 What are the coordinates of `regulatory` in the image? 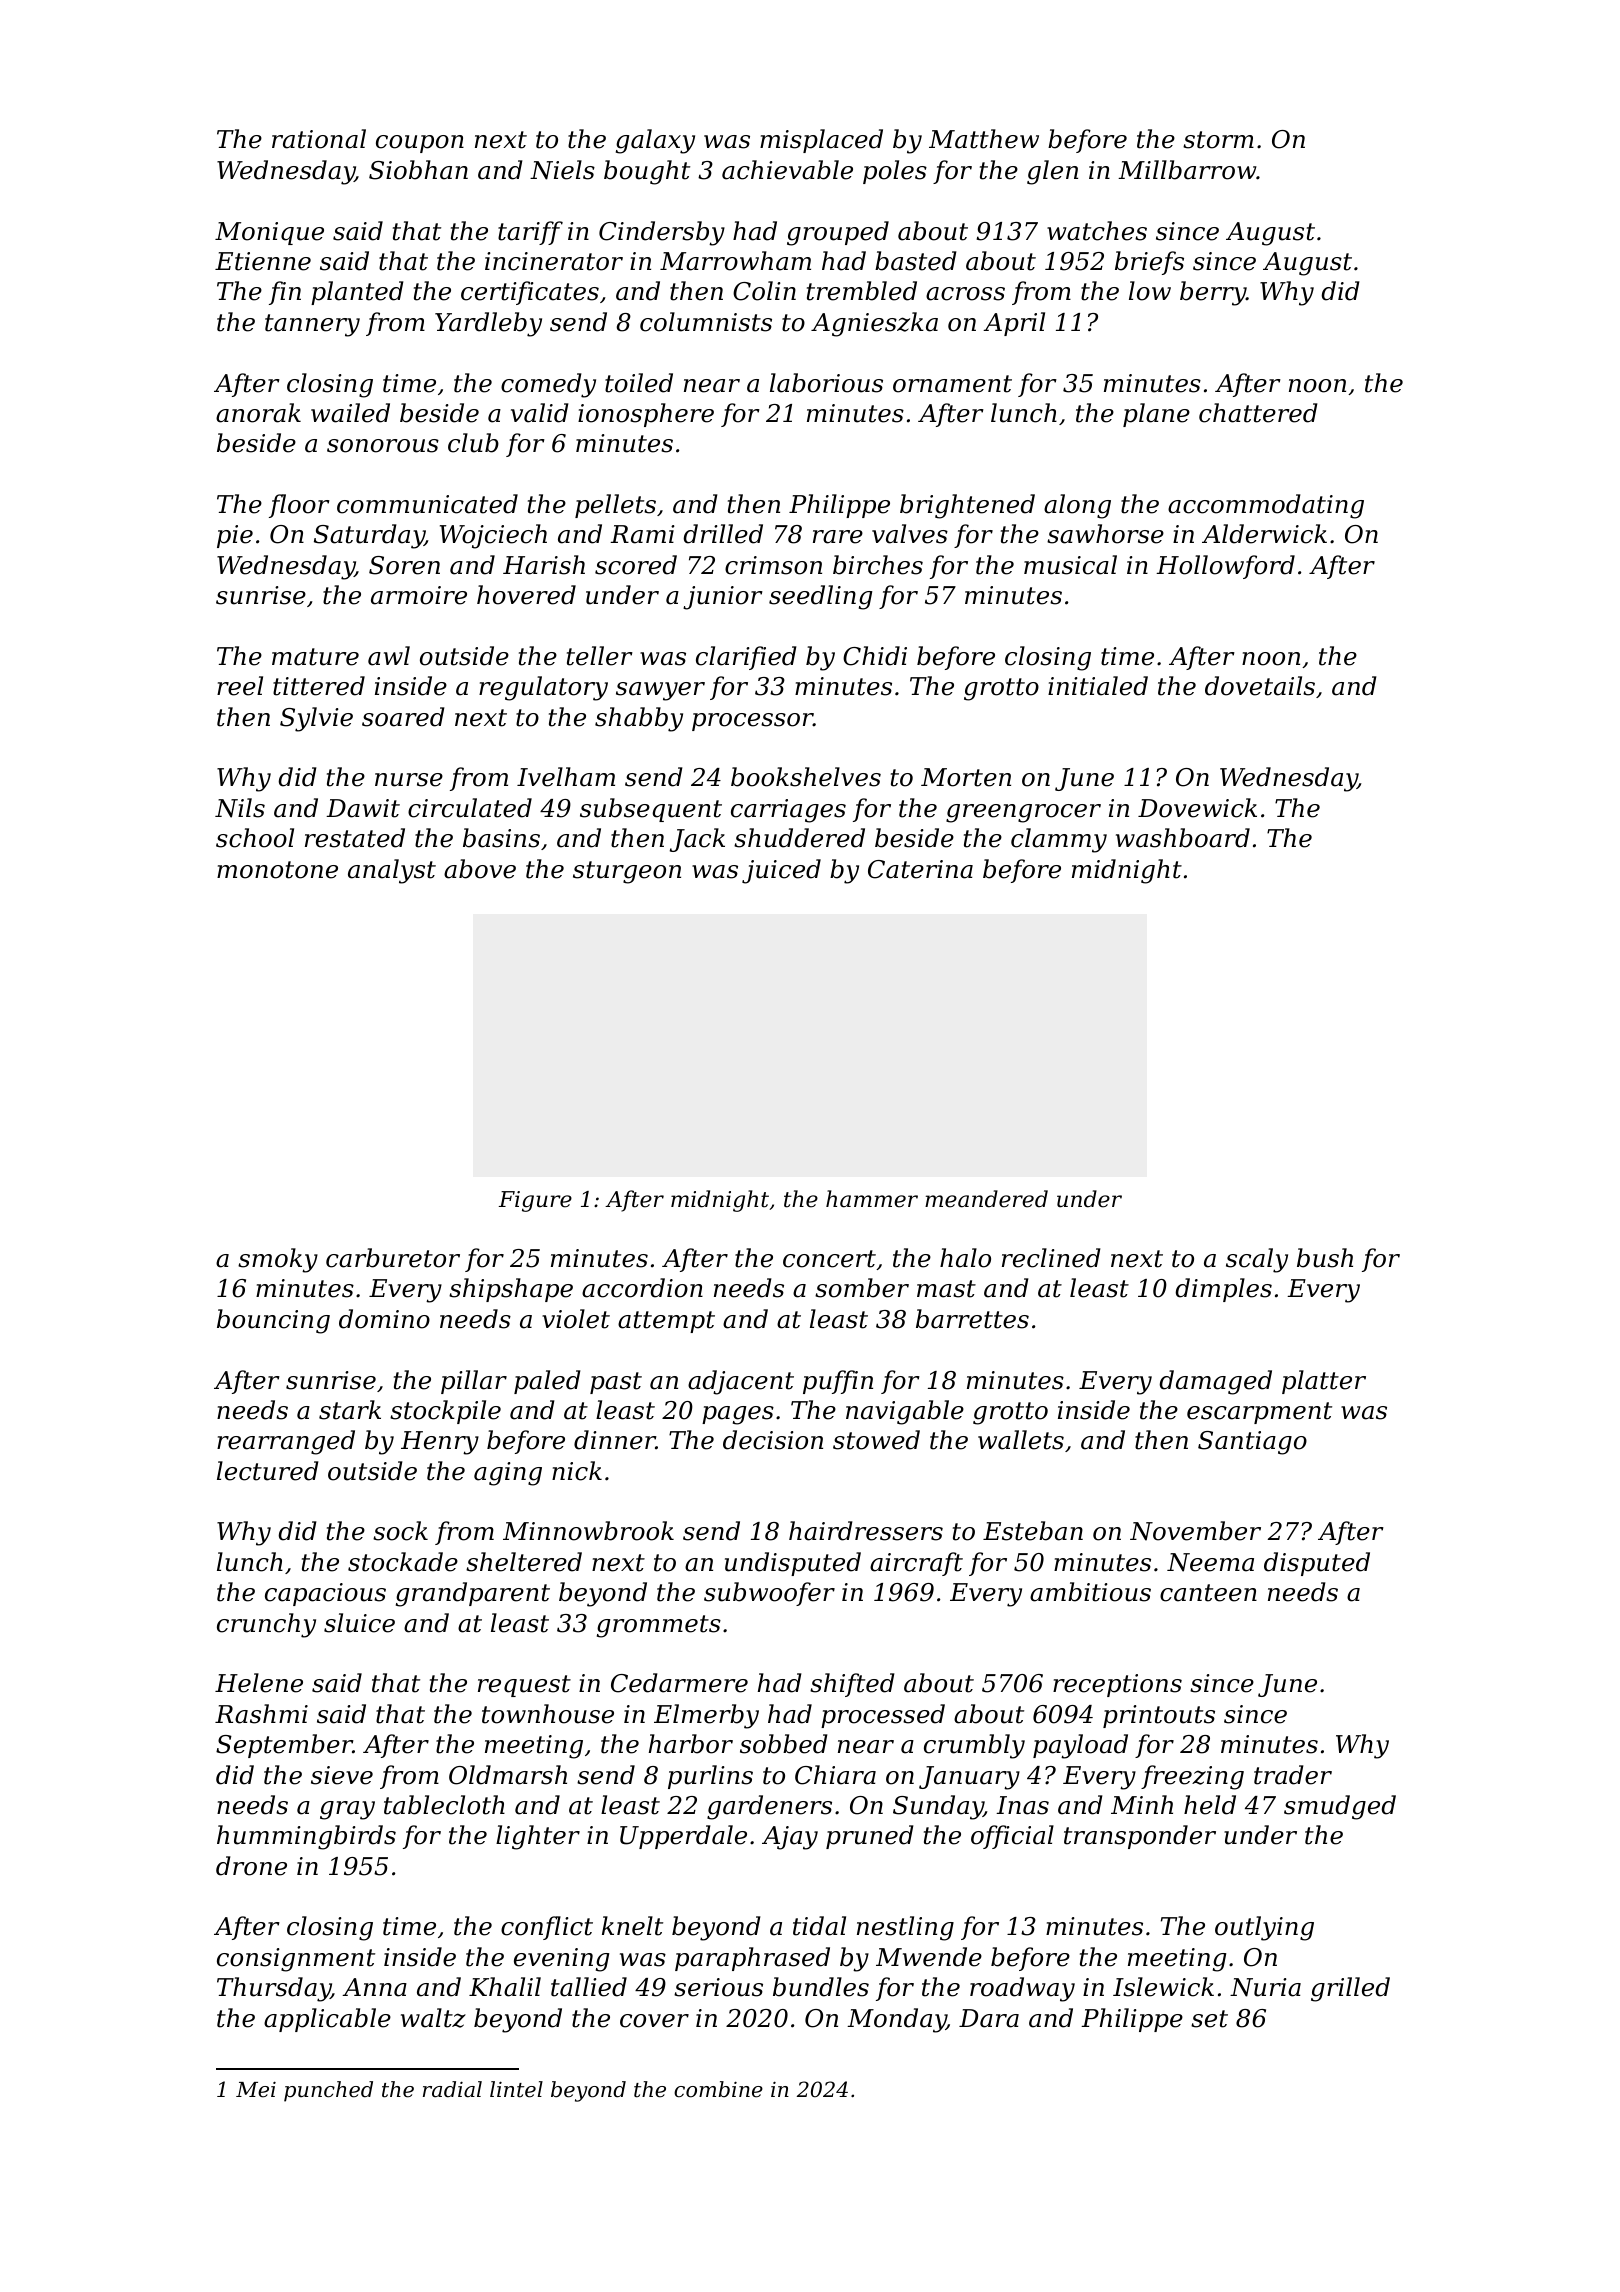 It's located at (543, 688).
